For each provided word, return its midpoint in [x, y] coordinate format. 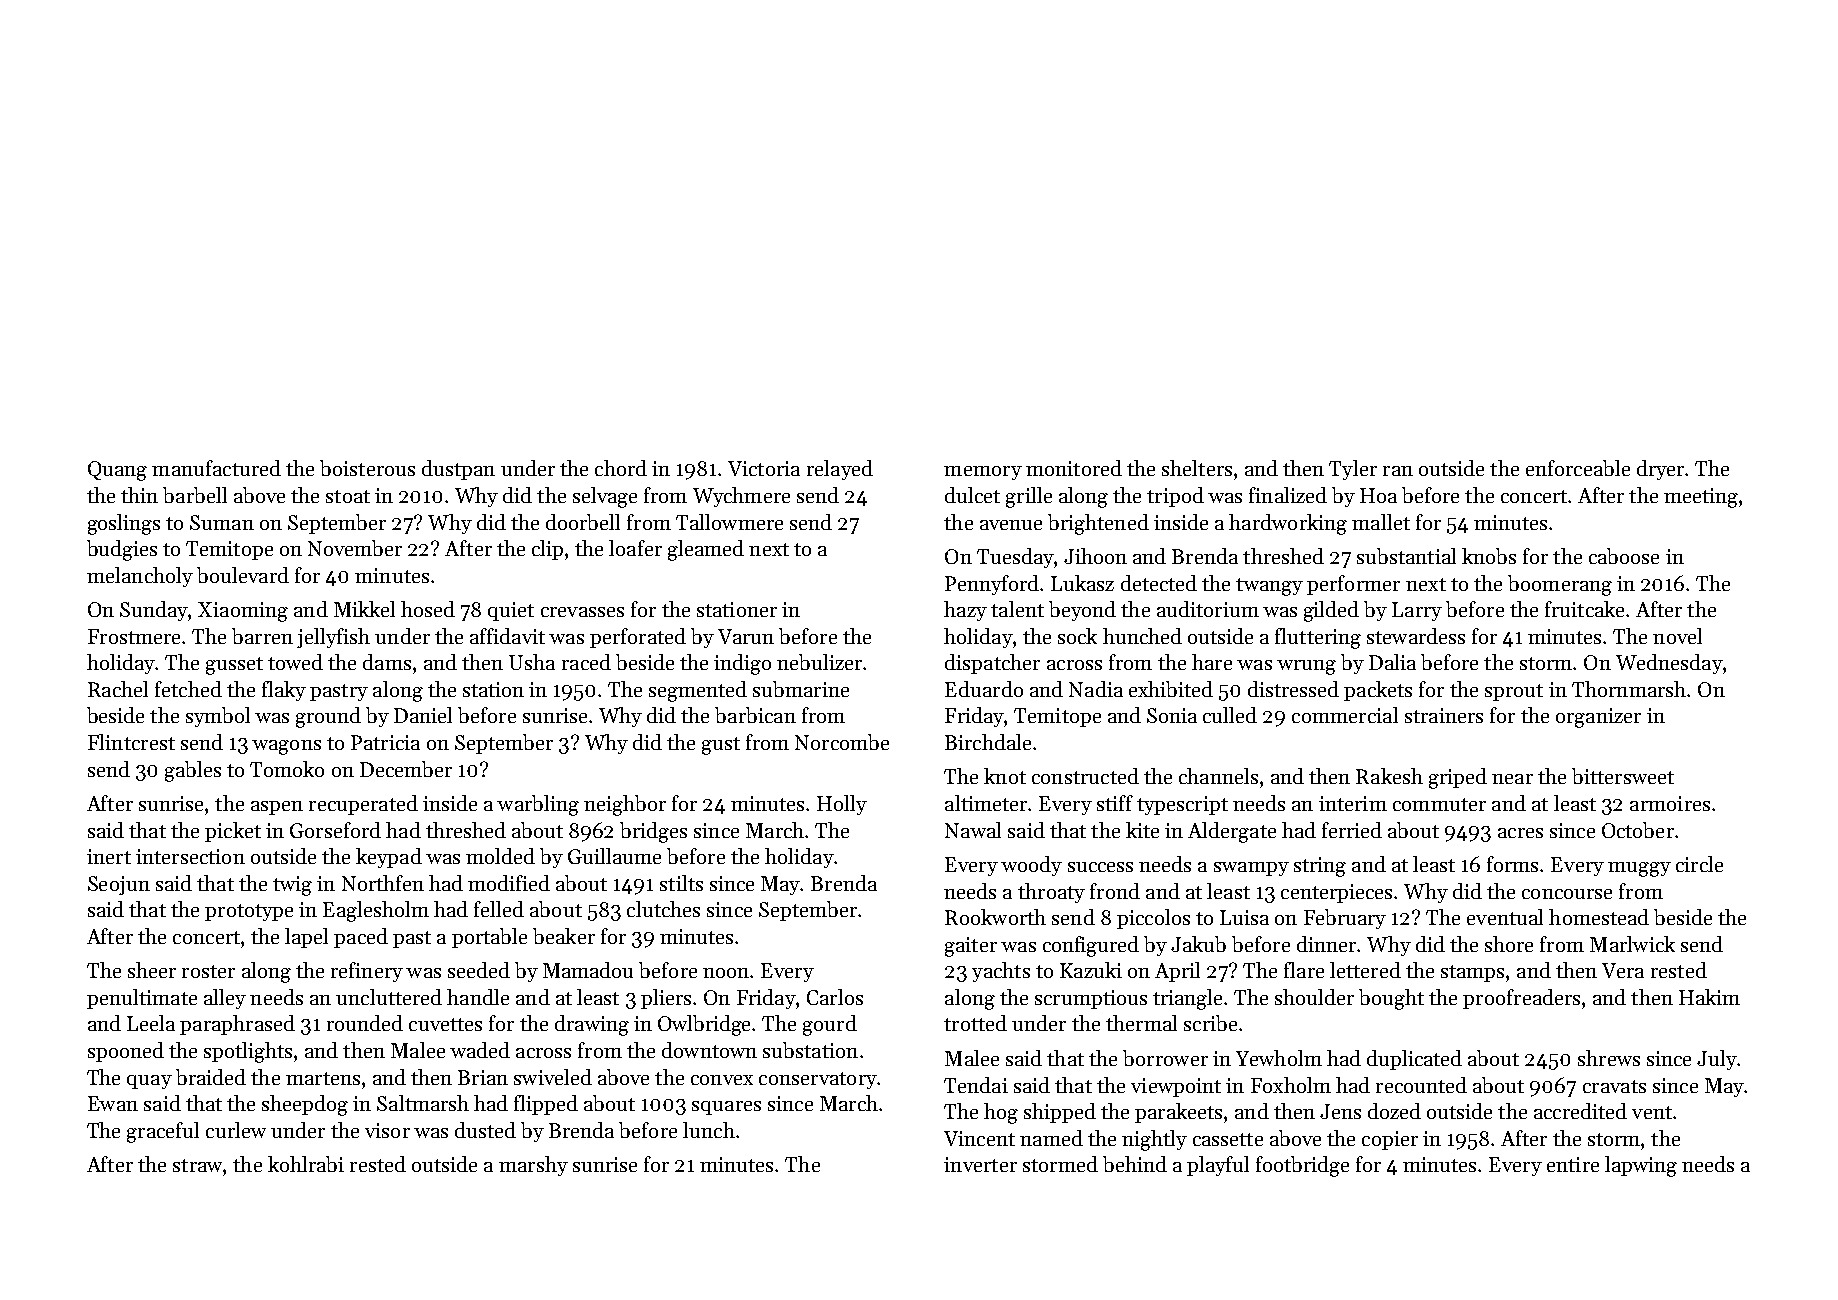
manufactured [216, 468]
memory [983, 473]
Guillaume [614, 856]
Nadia [1096, 689]
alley [225, 999]
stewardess [1416, 636]
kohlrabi [306, 1164]
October [1638, 830]
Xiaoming [243, 612]
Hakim [1709, 997]
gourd [830, 1025]
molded [500, 856]
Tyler [1353, 470]
